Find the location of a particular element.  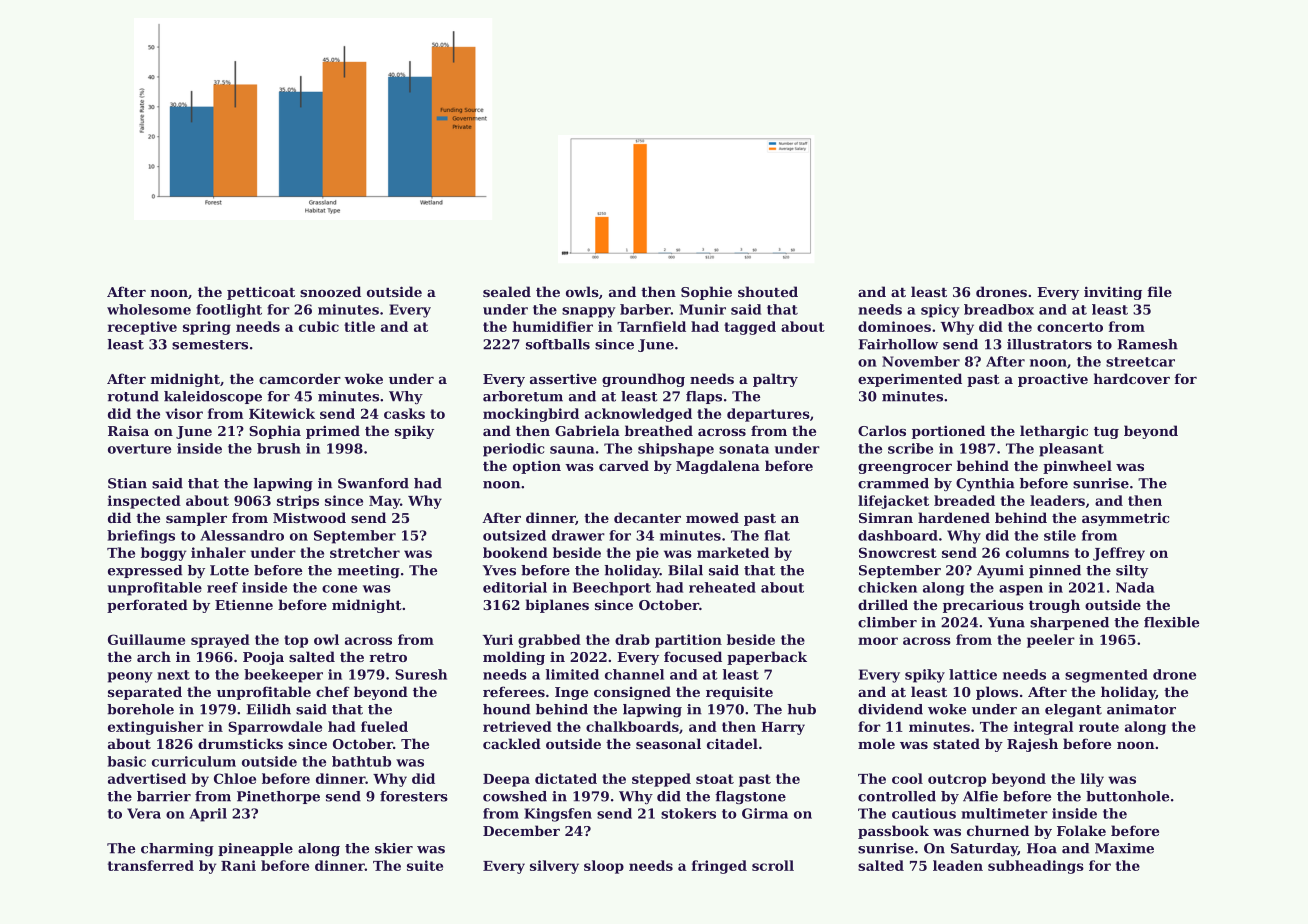

pinwheel is located at coordinates (1077, 467).
